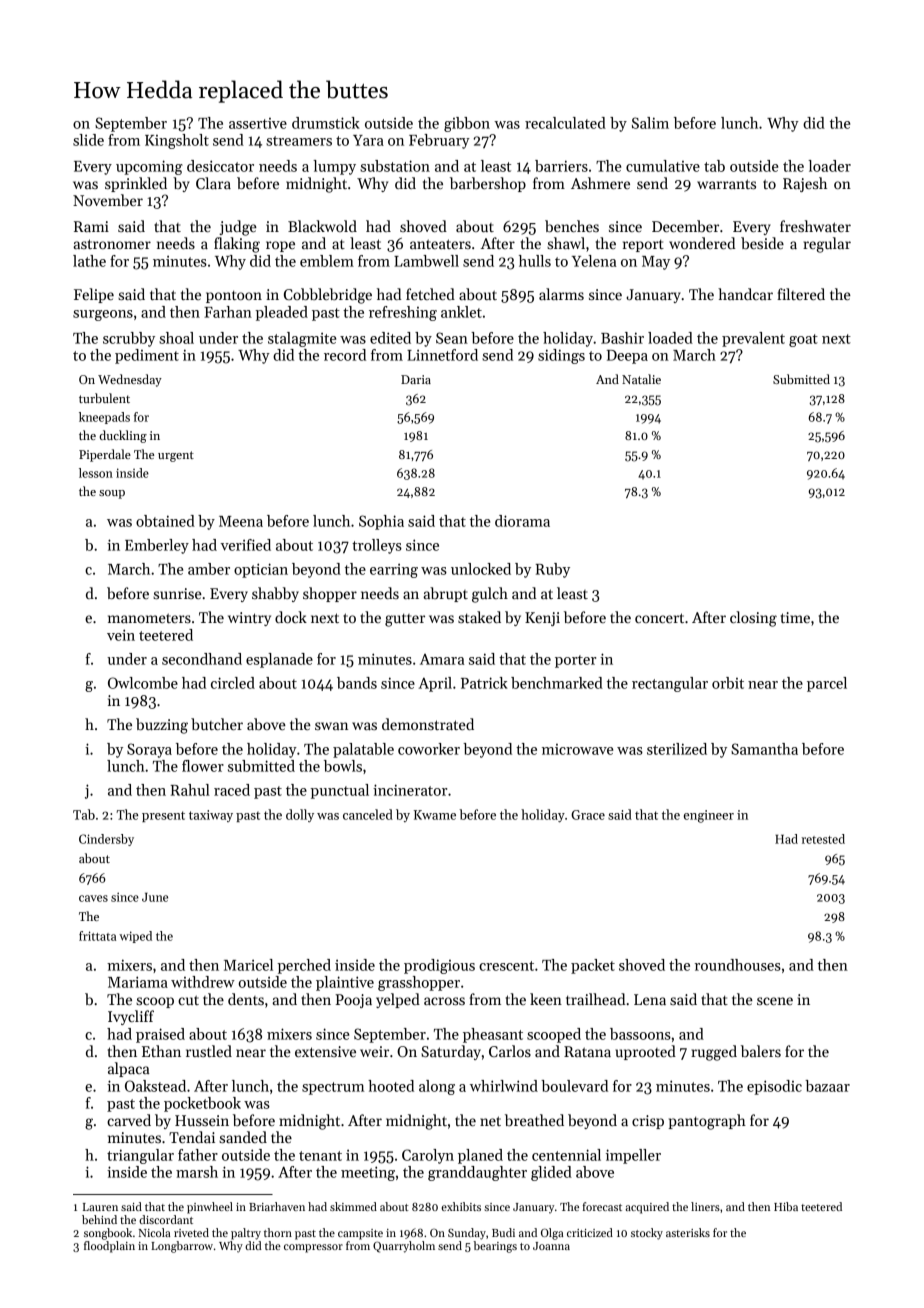 This screenshot has height=1308, width=924. I want to click on diorama, so click(522, 521).
